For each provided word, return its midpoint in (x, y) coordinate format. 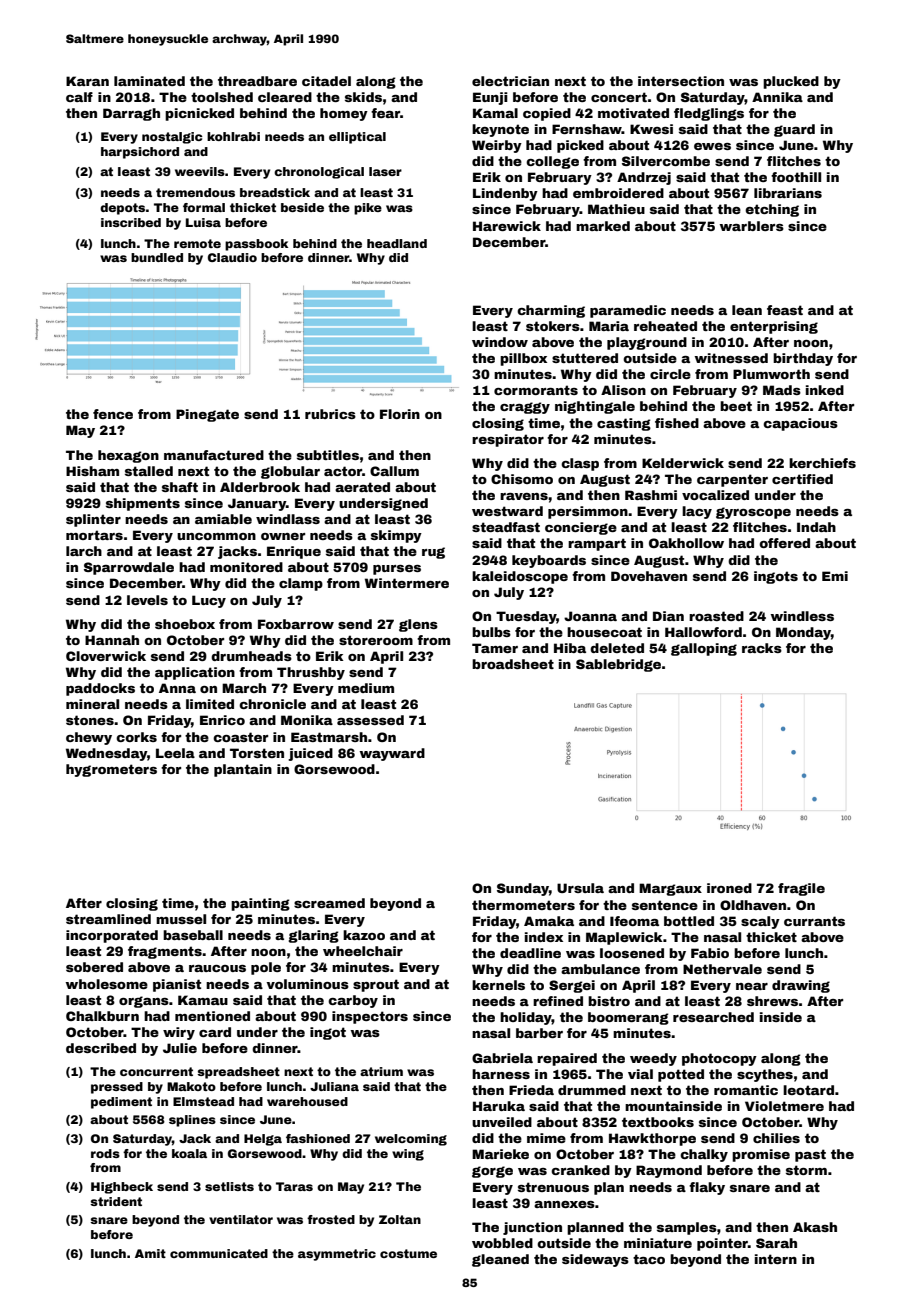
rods (105, 1153)
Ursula (580, 888)
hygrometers (111, 770)
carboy (353, 1001)
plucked (791, 82)
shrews (772, 1001)
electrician (510, 81)
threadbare (257, 81)
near (752, 986)
